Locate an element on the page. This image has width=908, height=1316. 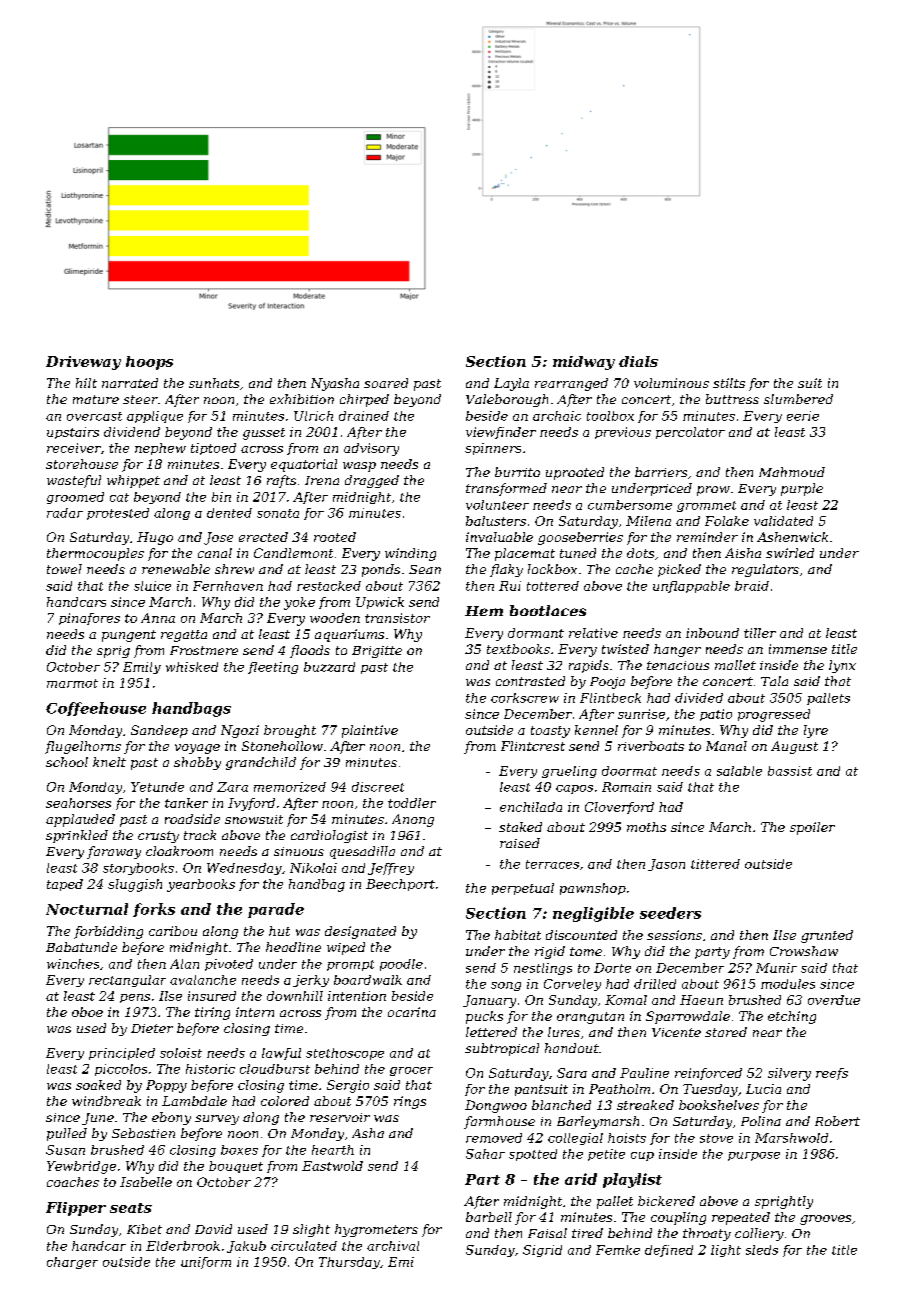
ponds is located at coordinates (381, 570).
